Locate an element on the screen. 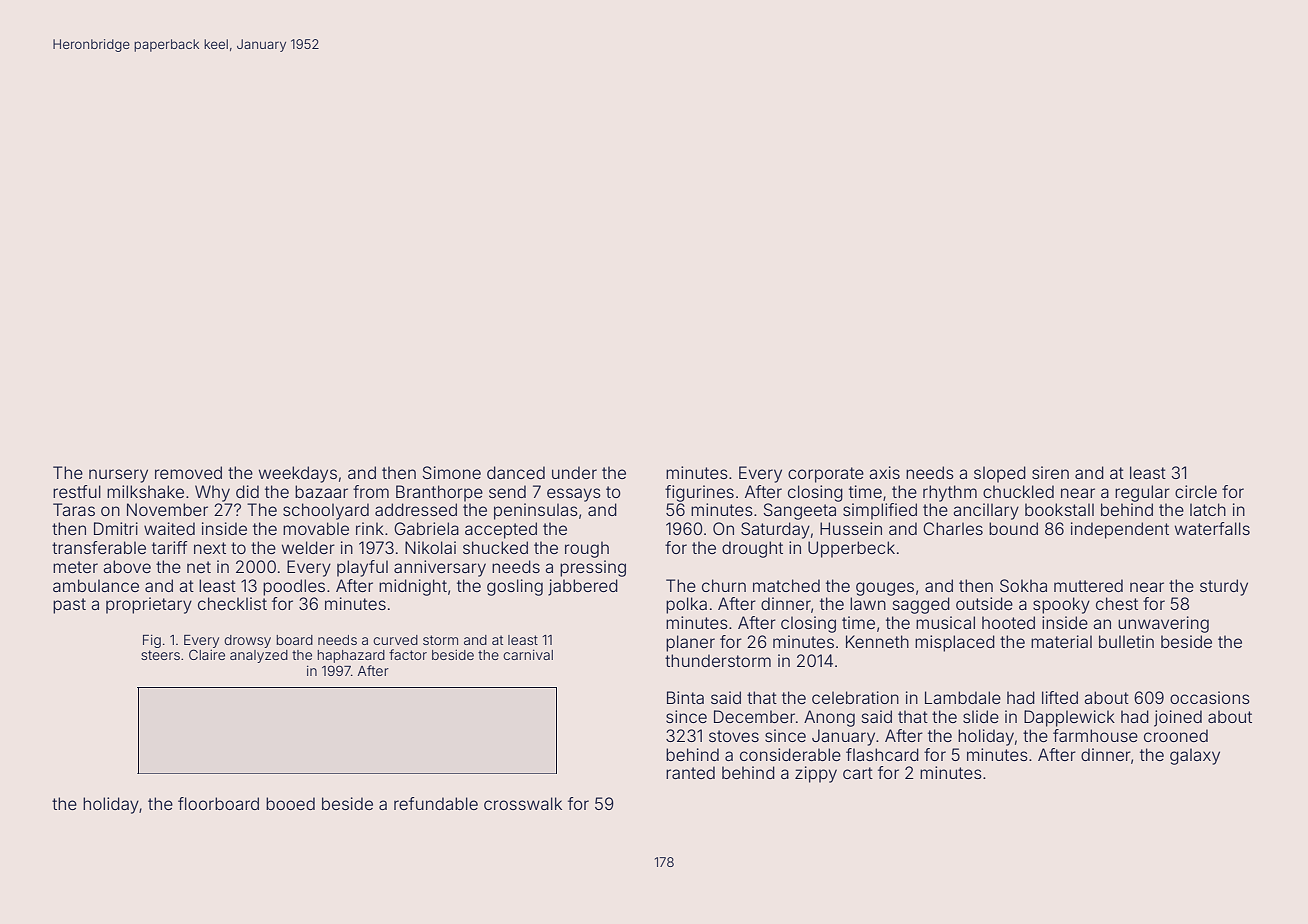 This screenshot has width=1308, height=924. corporate is located at coordinates (826, 475).
